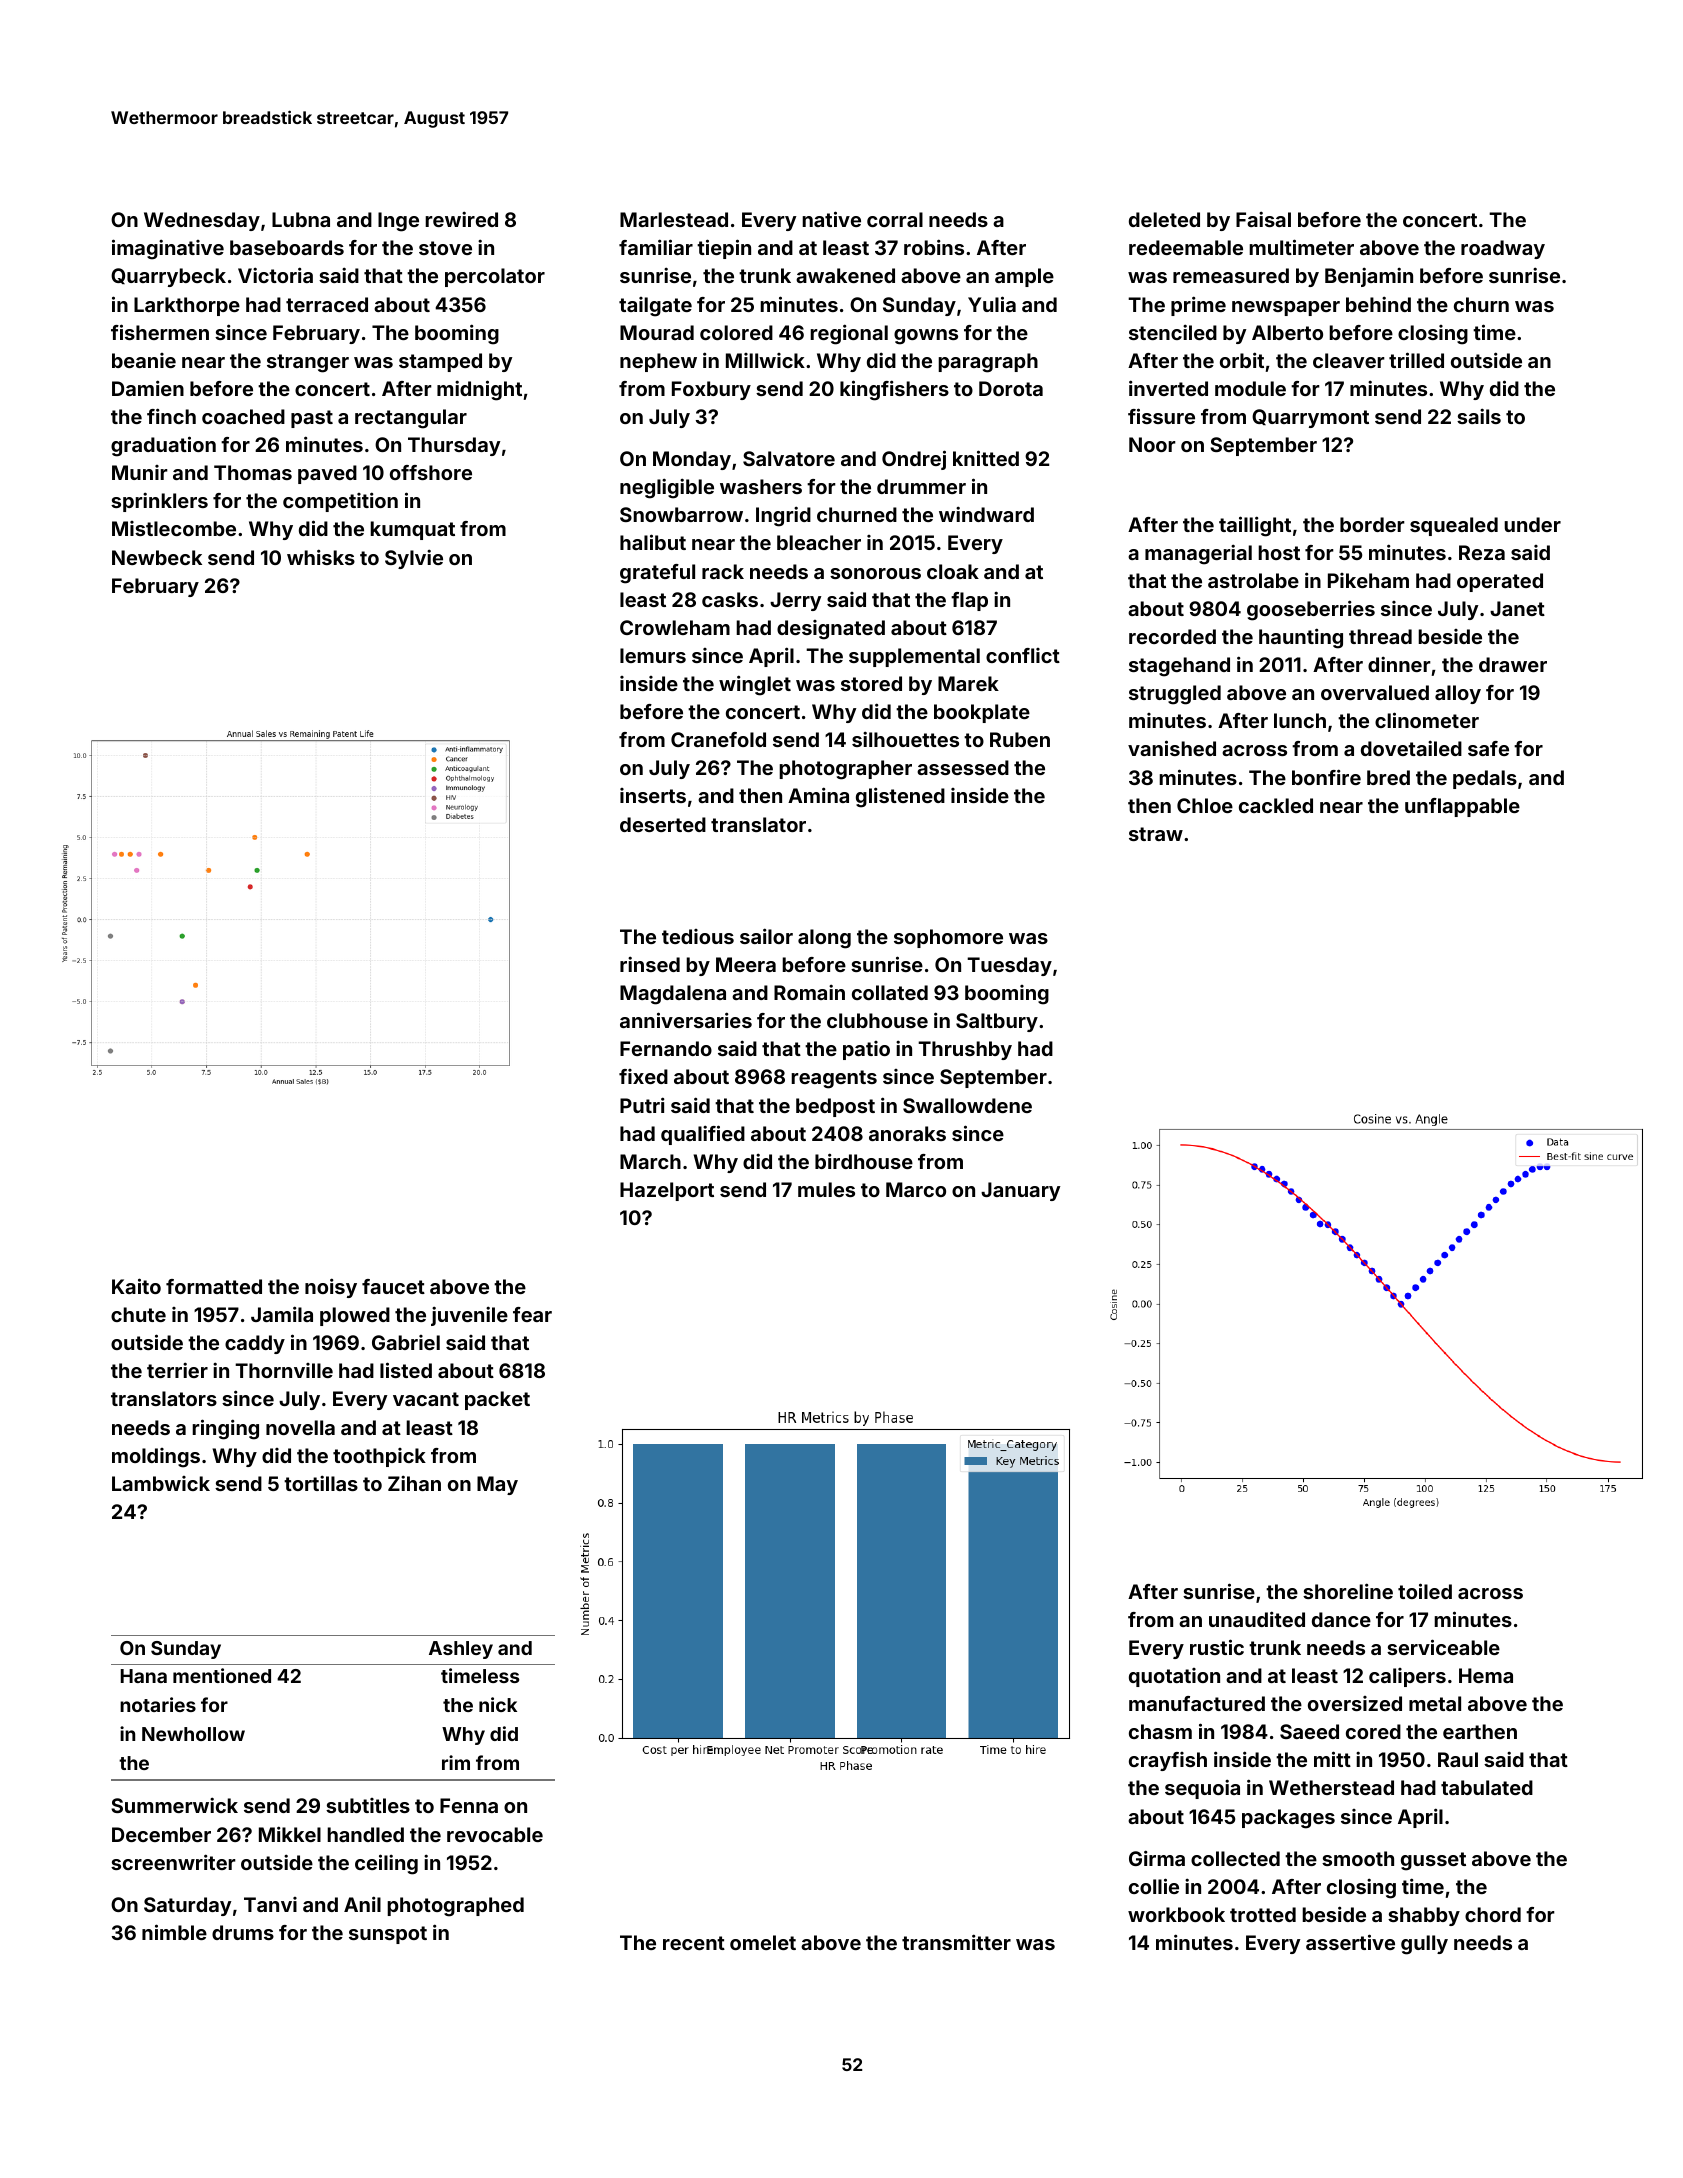  What do you see at coordinates (653, 795) in the screenshot?
I see `inserts` at bounding box center [653, 795].
